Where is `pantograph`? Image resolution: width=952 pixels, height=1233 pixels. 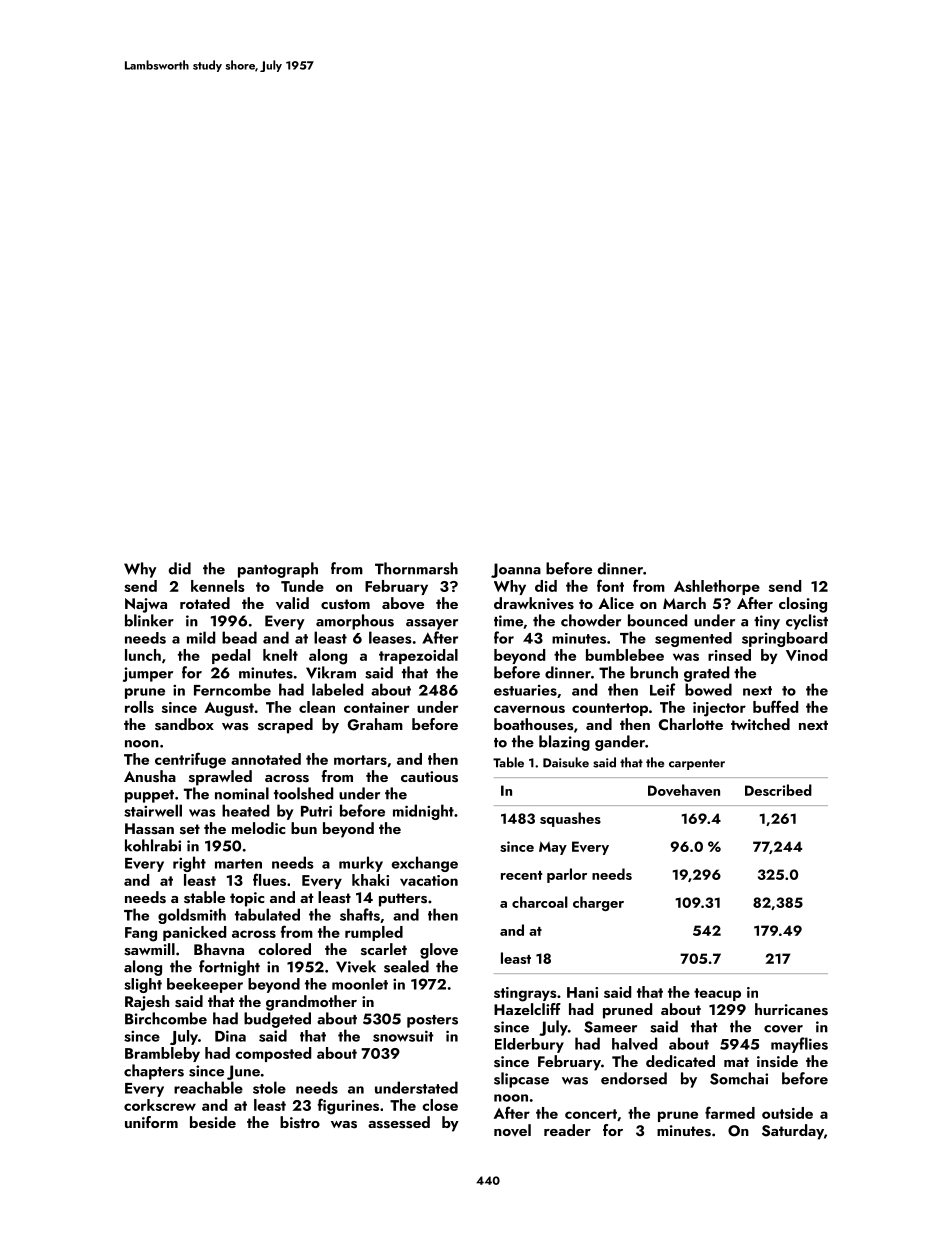 pantograph is located at coordinates (278, 570).
